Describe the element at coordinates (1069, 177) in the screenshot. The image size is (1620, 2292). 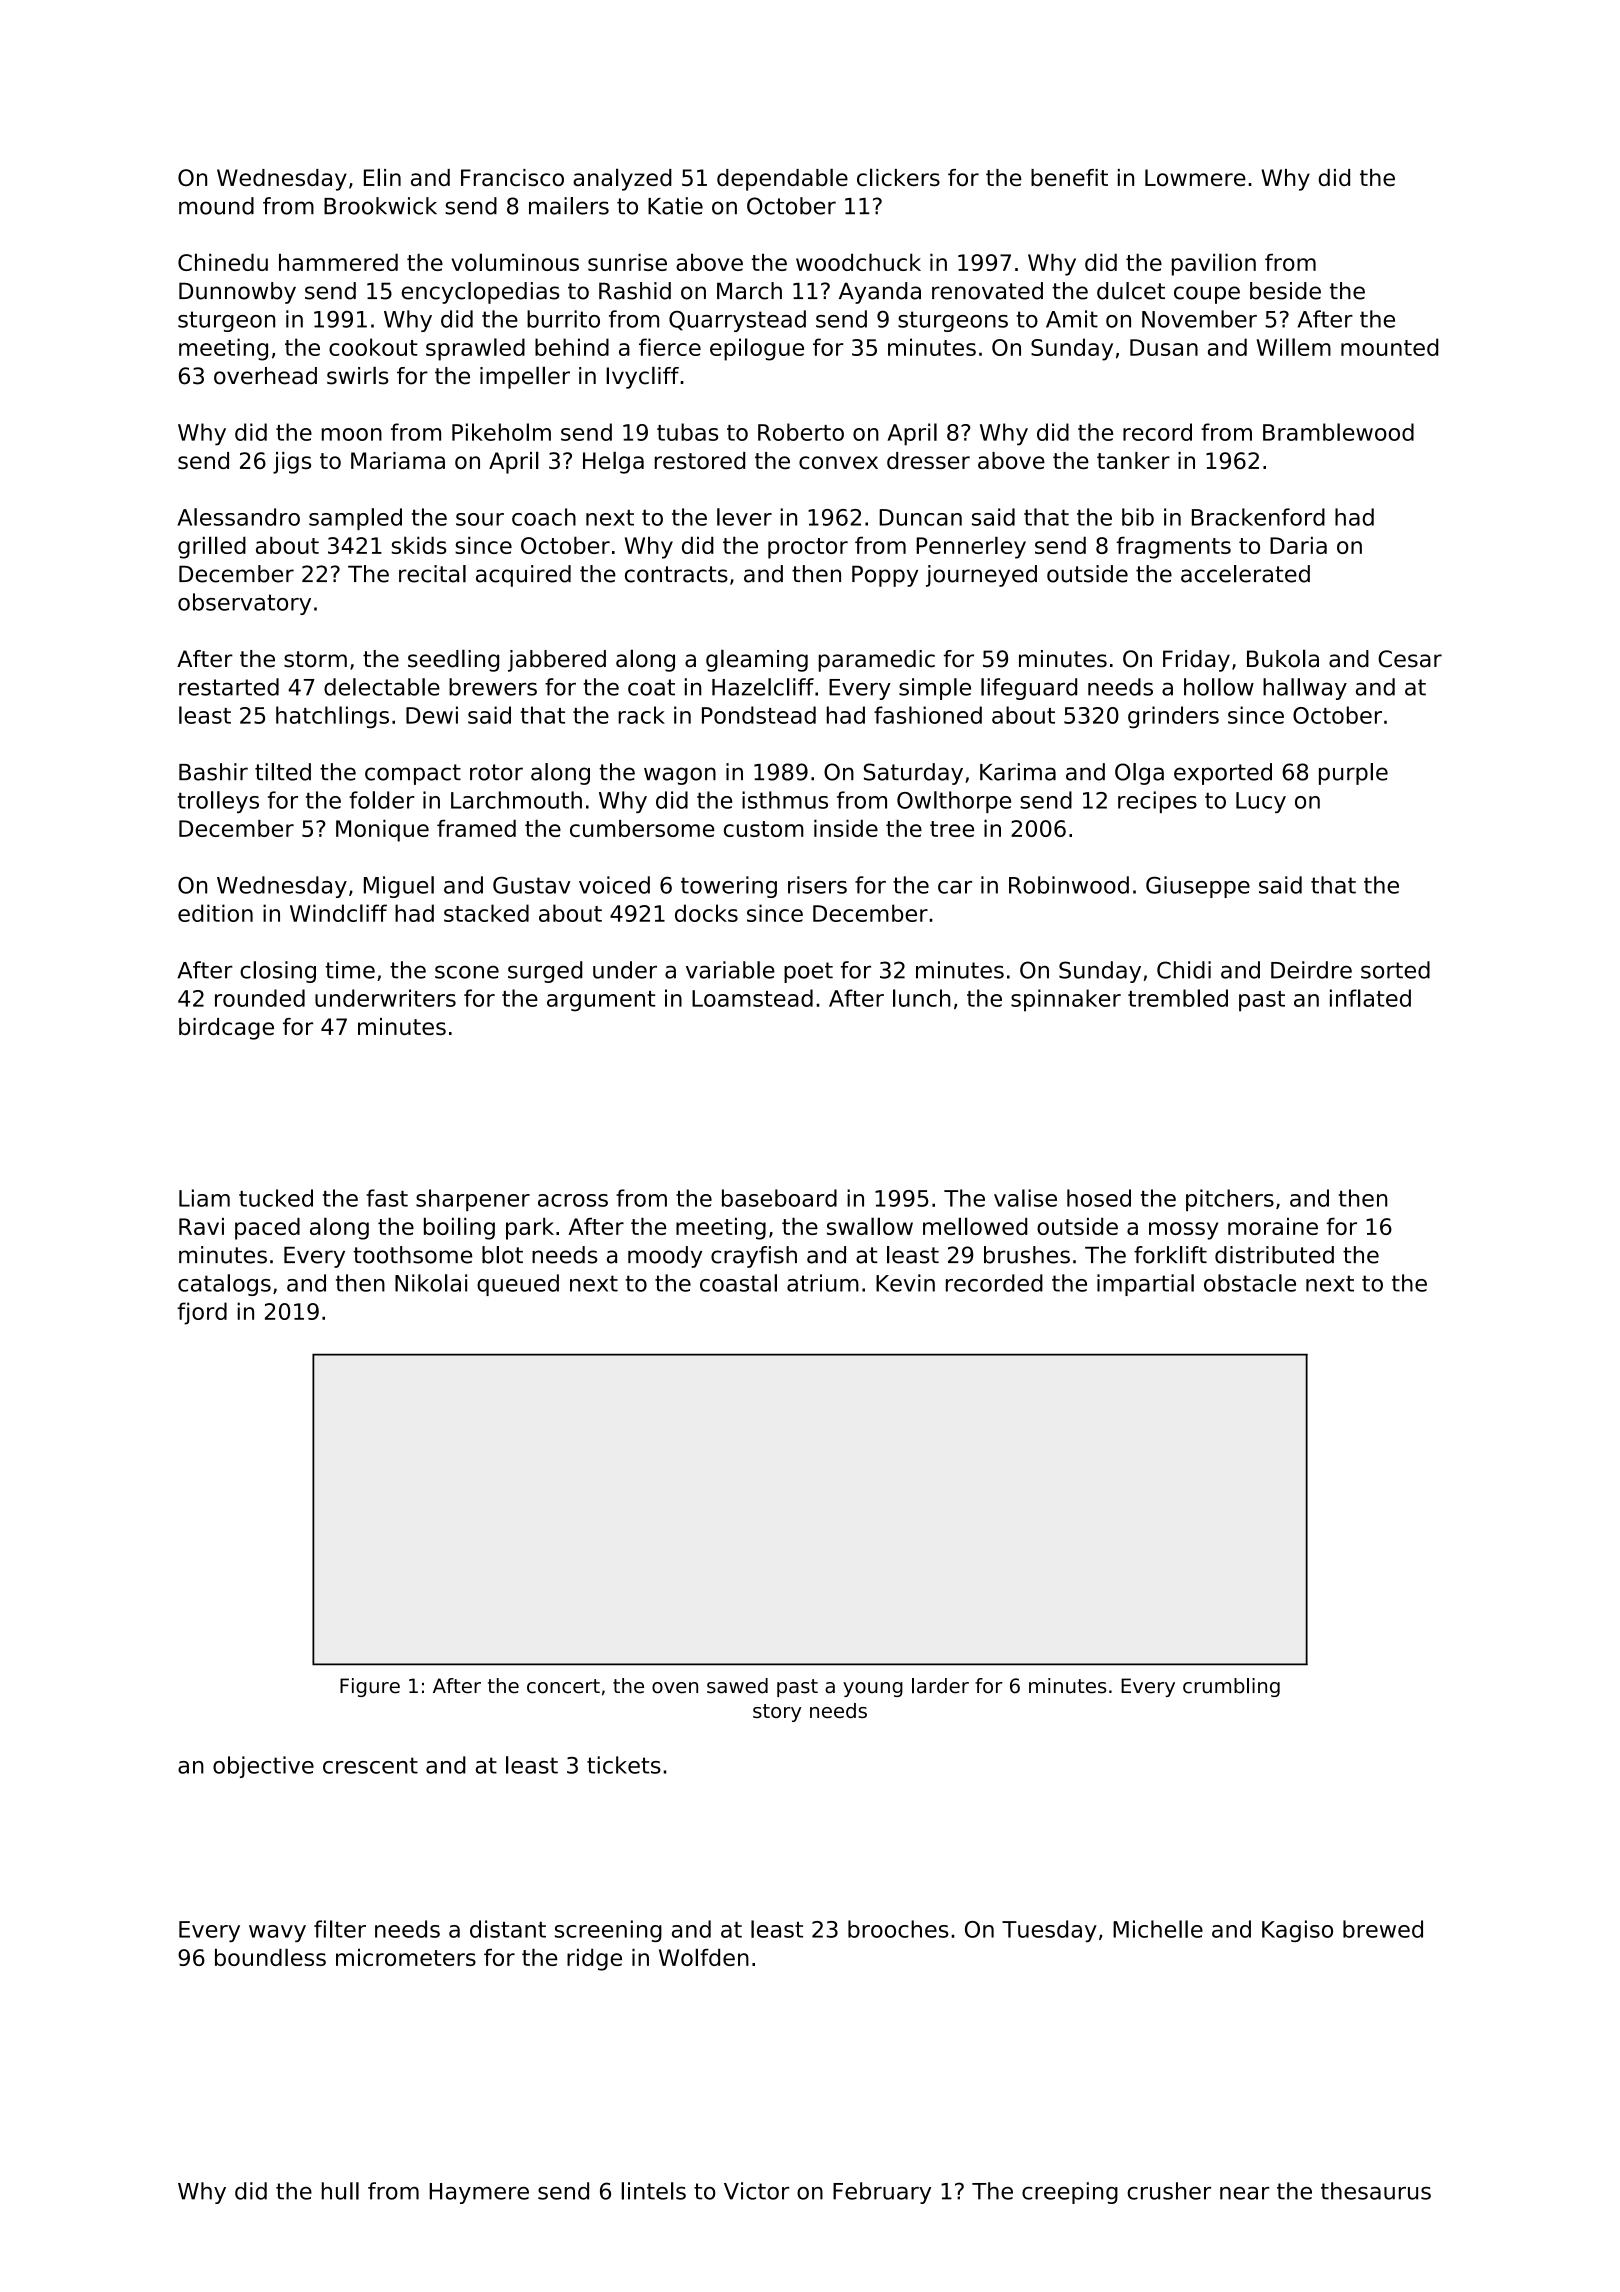
I see `benefit` at that location.
